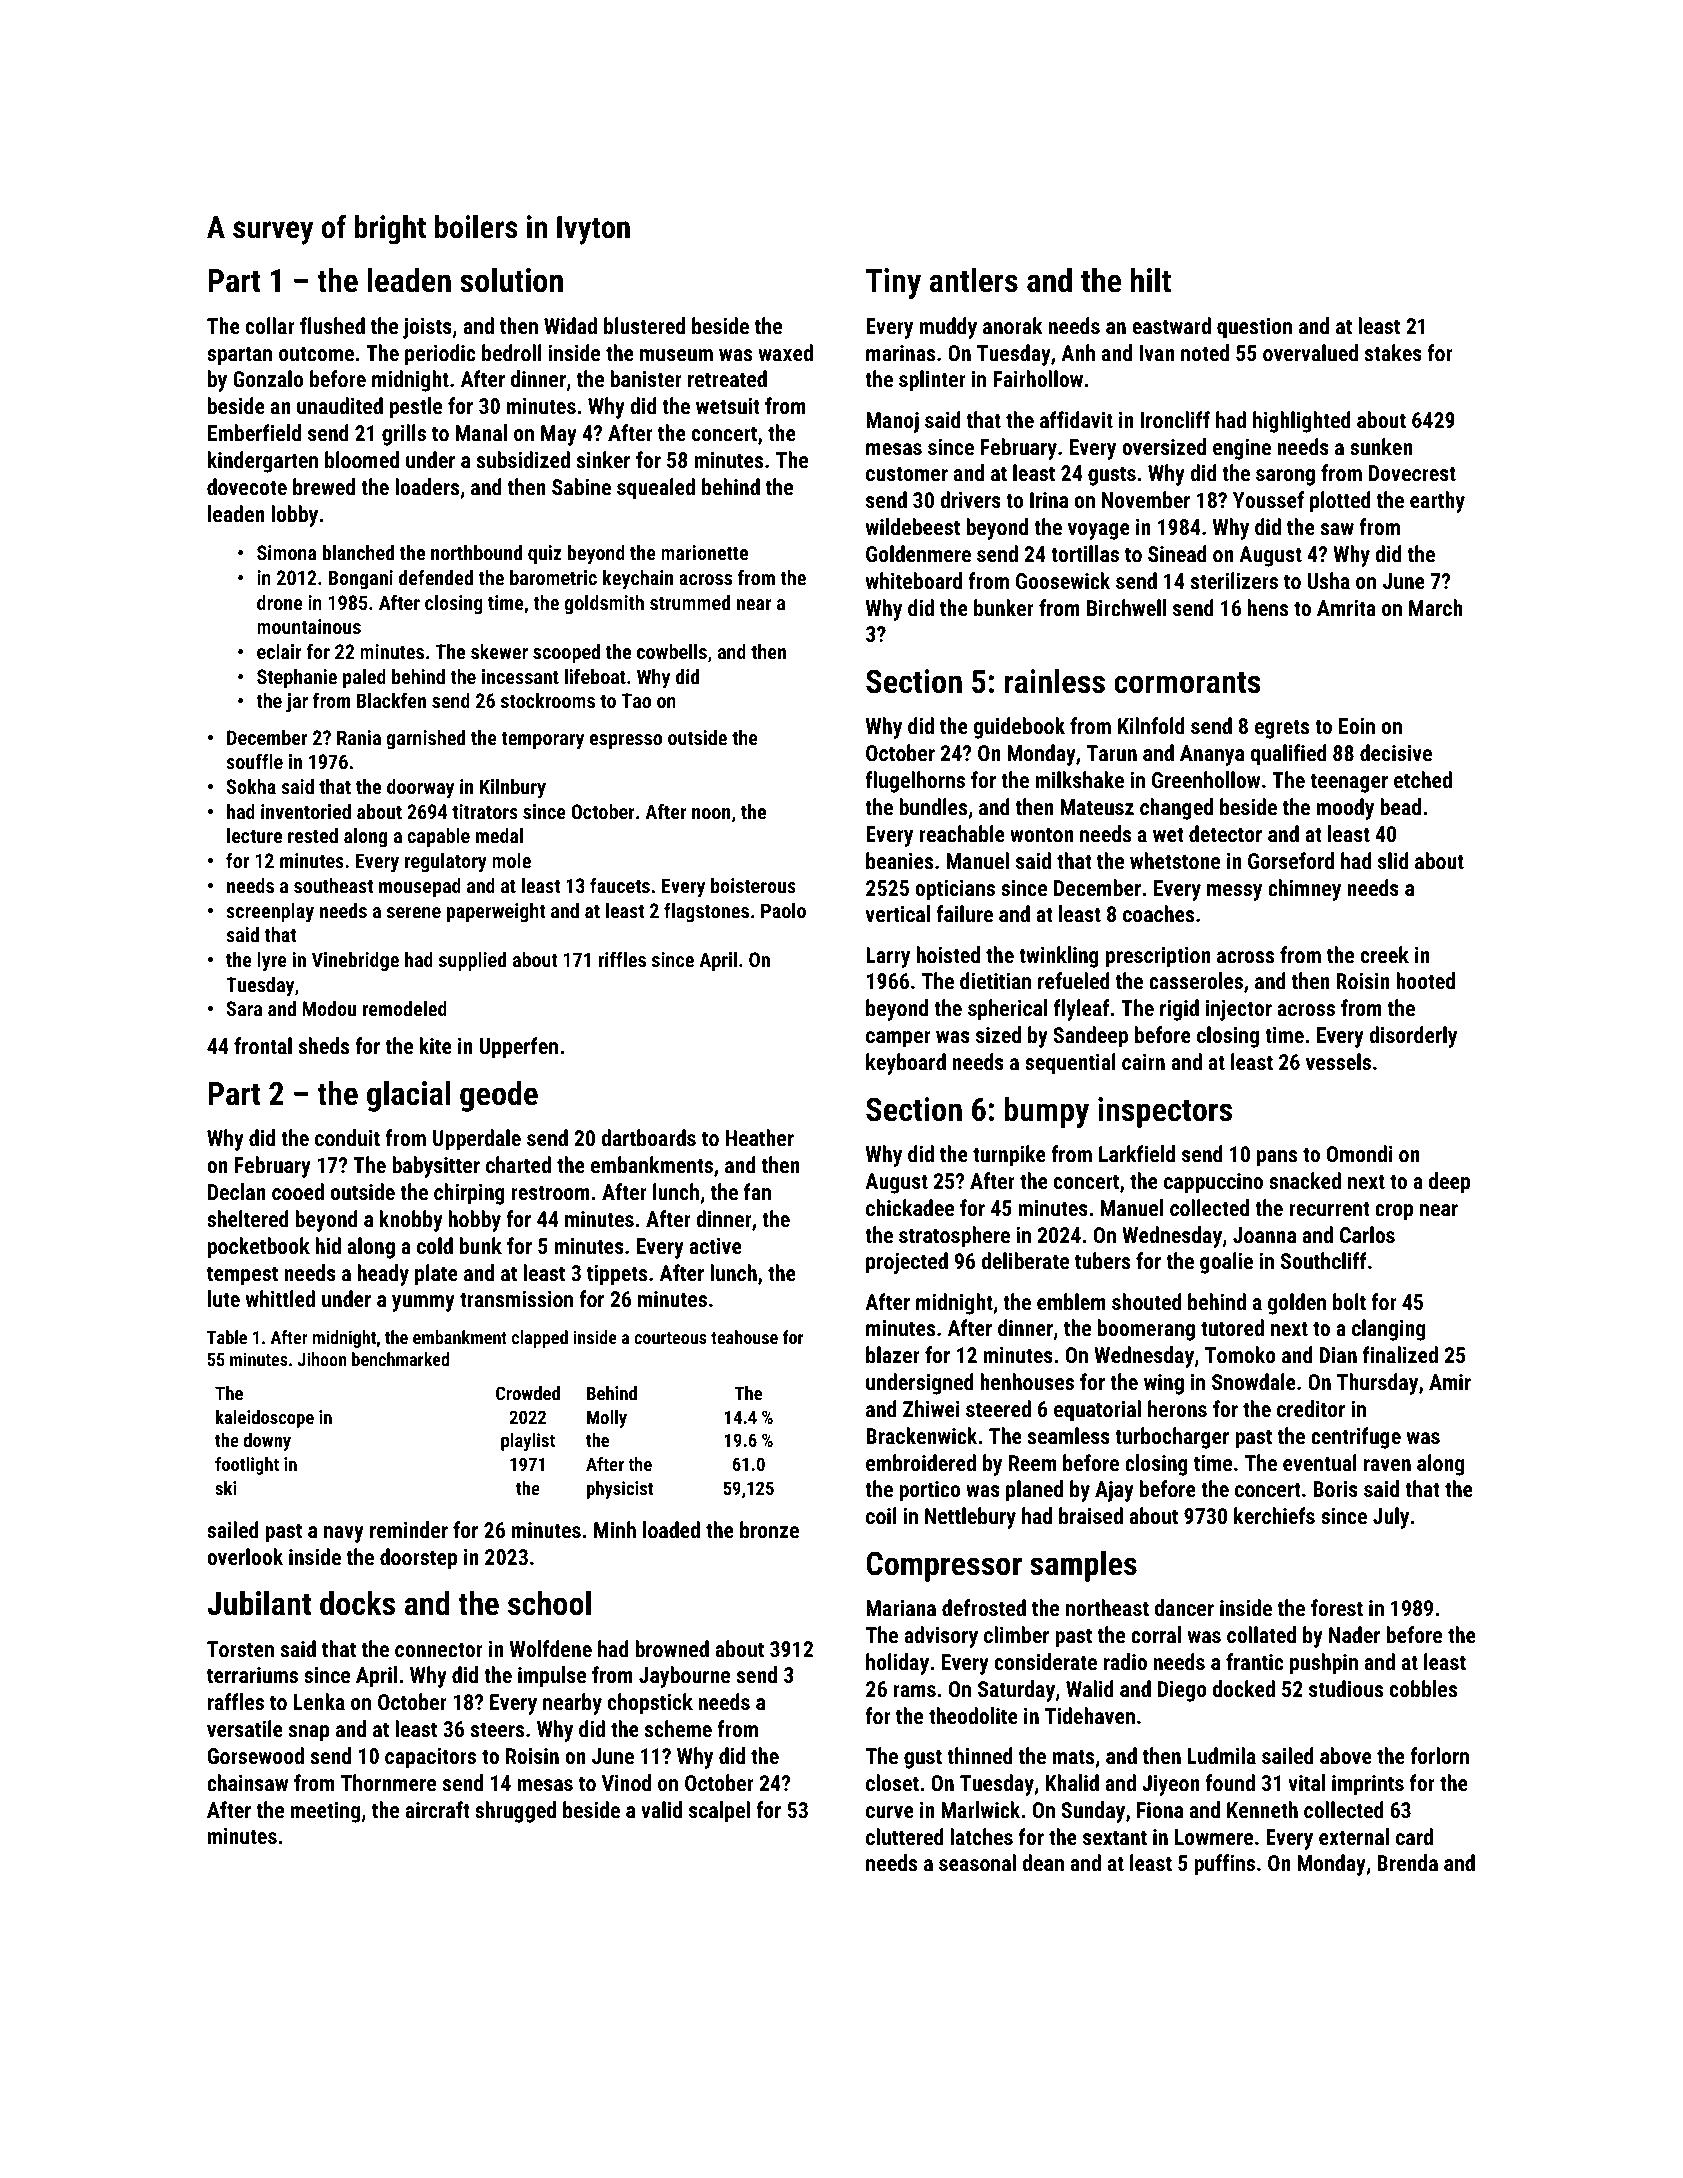  What do you see at coordinates (1049, 500) in the screenshot?
I see `Irina` at bounding box center [1049, 500].
